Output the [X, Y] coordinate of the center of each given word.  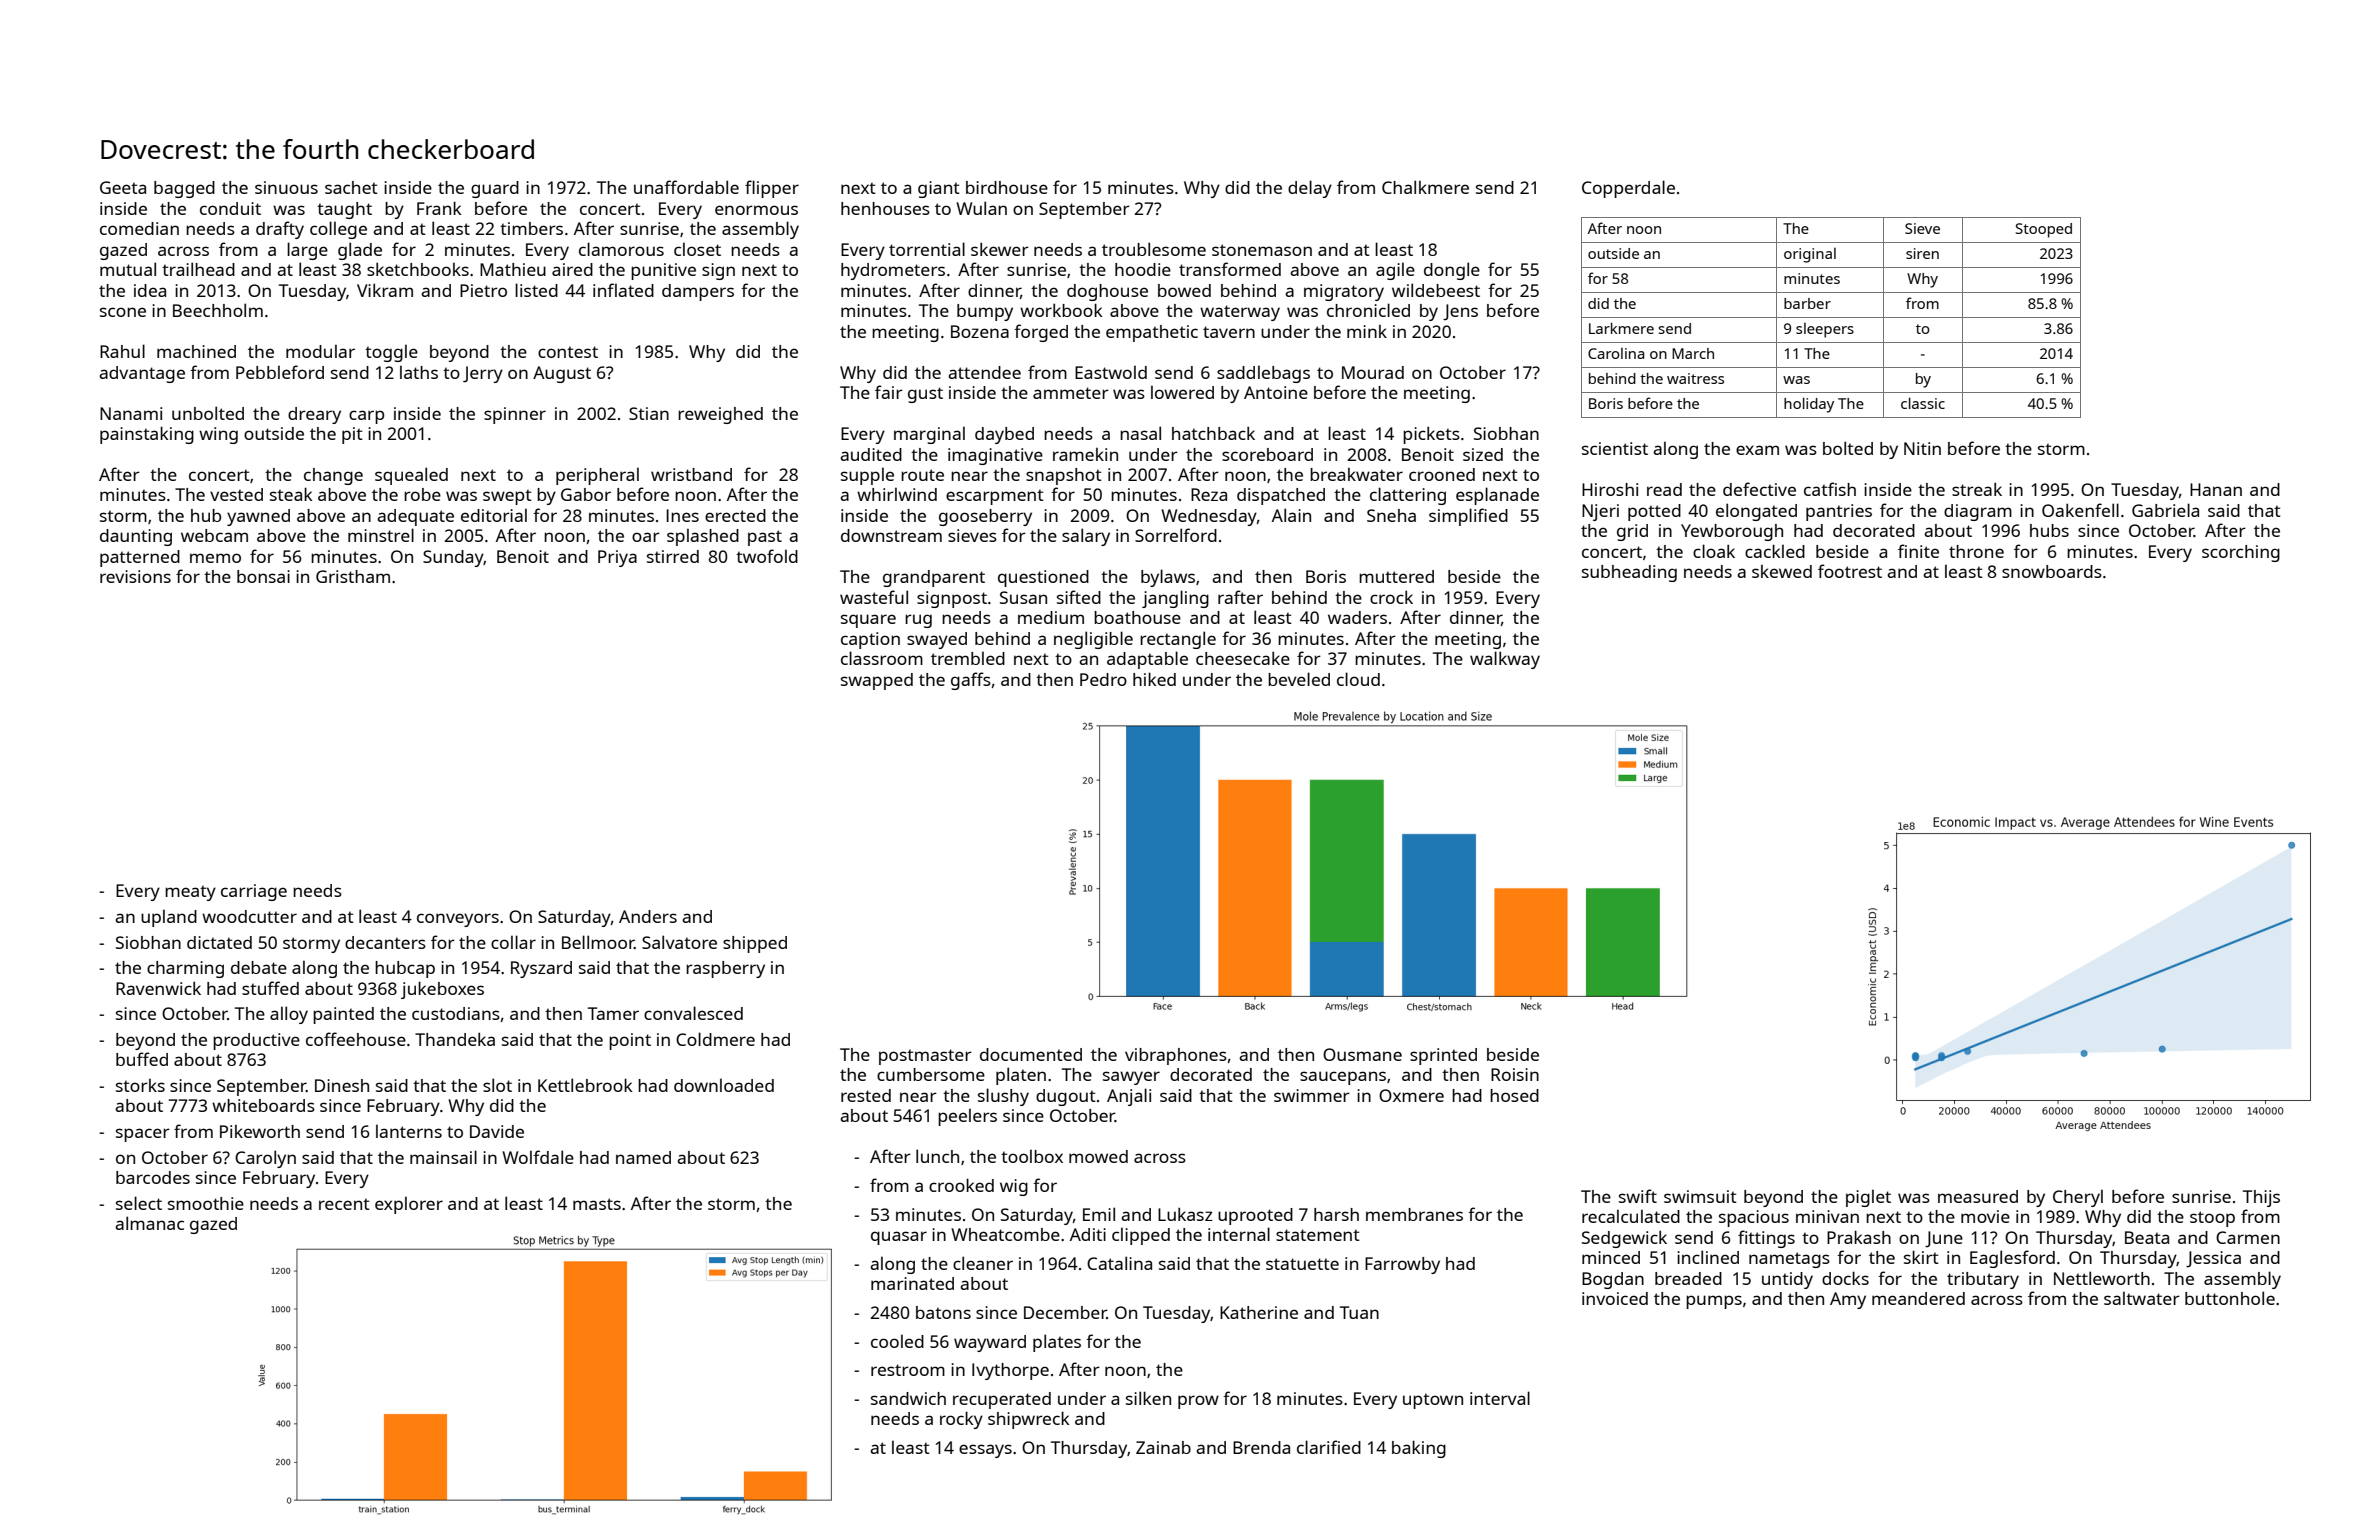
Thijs [2261, 1198]
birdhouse [1007, 187]
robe [422, 494]
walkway [1505, 660]
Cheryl [2078, 1198]
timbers [531, 228]
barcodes [153, 1177]
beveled [1299, 679]
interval [1500, 1398]
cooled [897, 1341]
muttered [1396, 576]
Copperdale [1628, 189]
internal [1239, 1234]
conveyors [458, 920]
